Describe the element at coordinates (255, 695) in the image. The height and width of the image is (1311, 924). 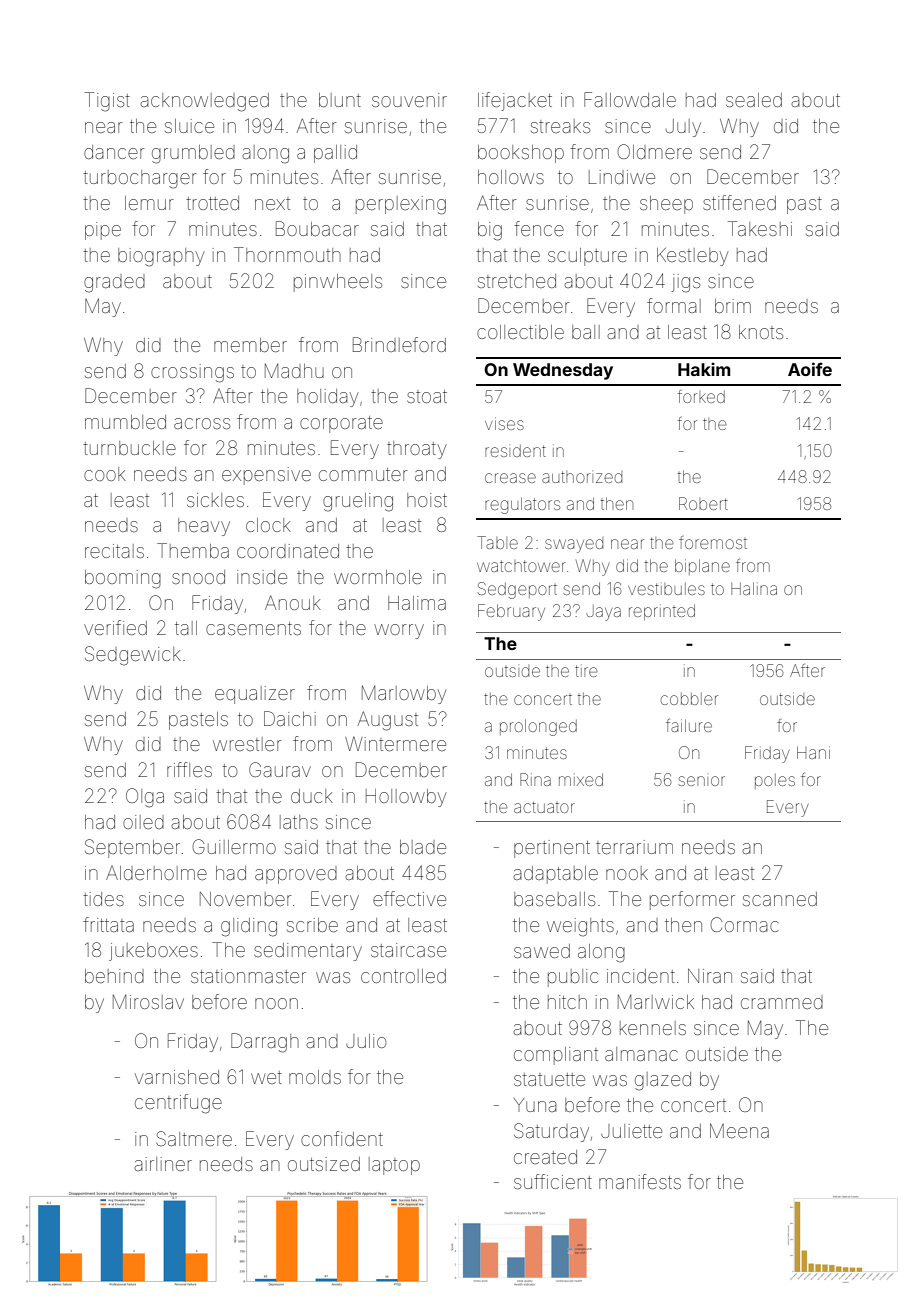
I see `equalizer` at that location.
